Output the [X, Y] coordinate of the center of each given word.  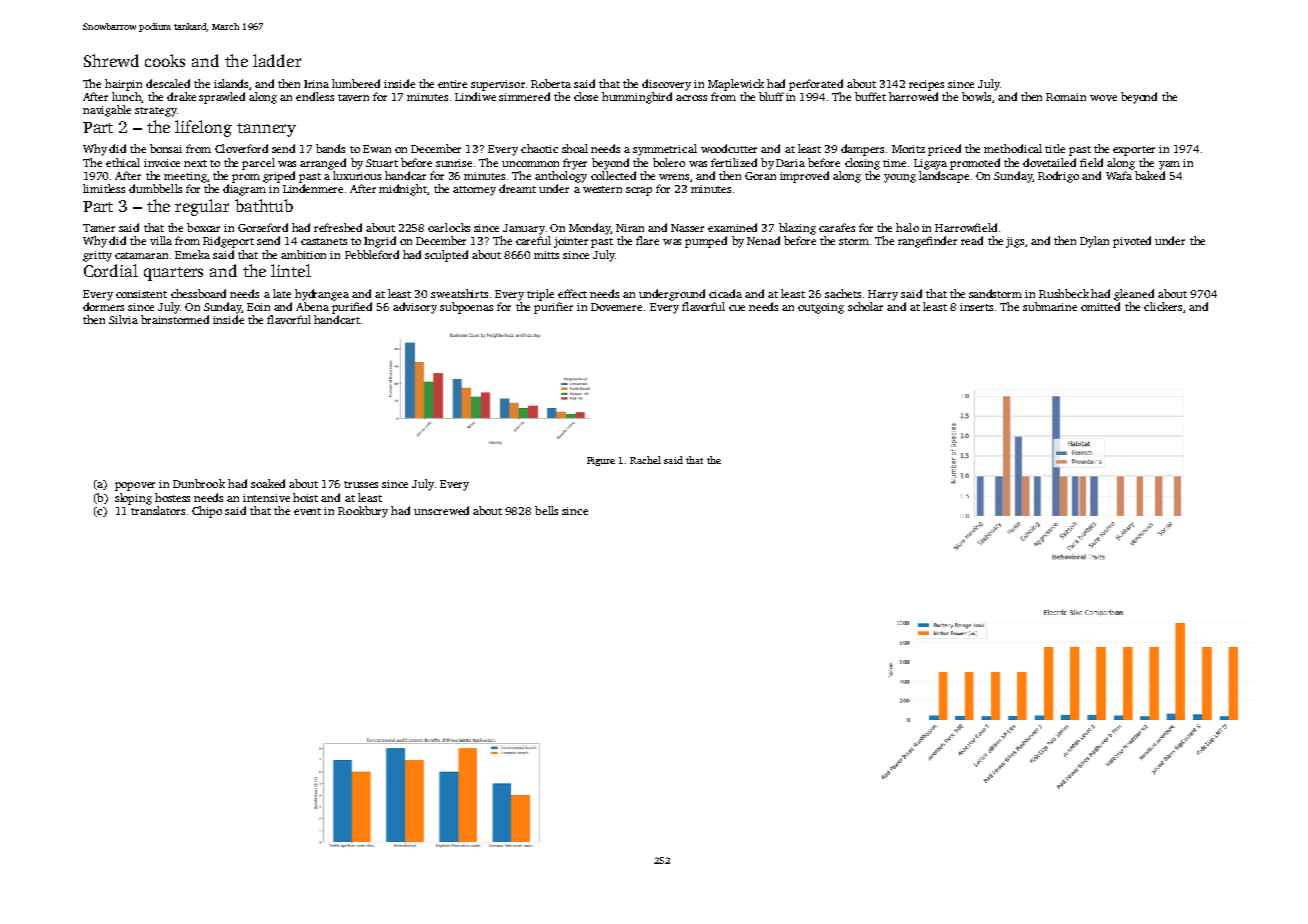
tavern [353, 97]
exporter [1134, 151]
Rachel [645, 460]
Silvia [123, 319]
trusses [361, 484]
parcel [258, 164]
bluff [771, 96]
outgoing [821, 308]
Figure [601, 461]
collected [613, 175]
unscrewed [441, 510]
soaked [268, 483]
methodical [1013, 148]
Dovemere [616, 307]
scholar [865, 306]
